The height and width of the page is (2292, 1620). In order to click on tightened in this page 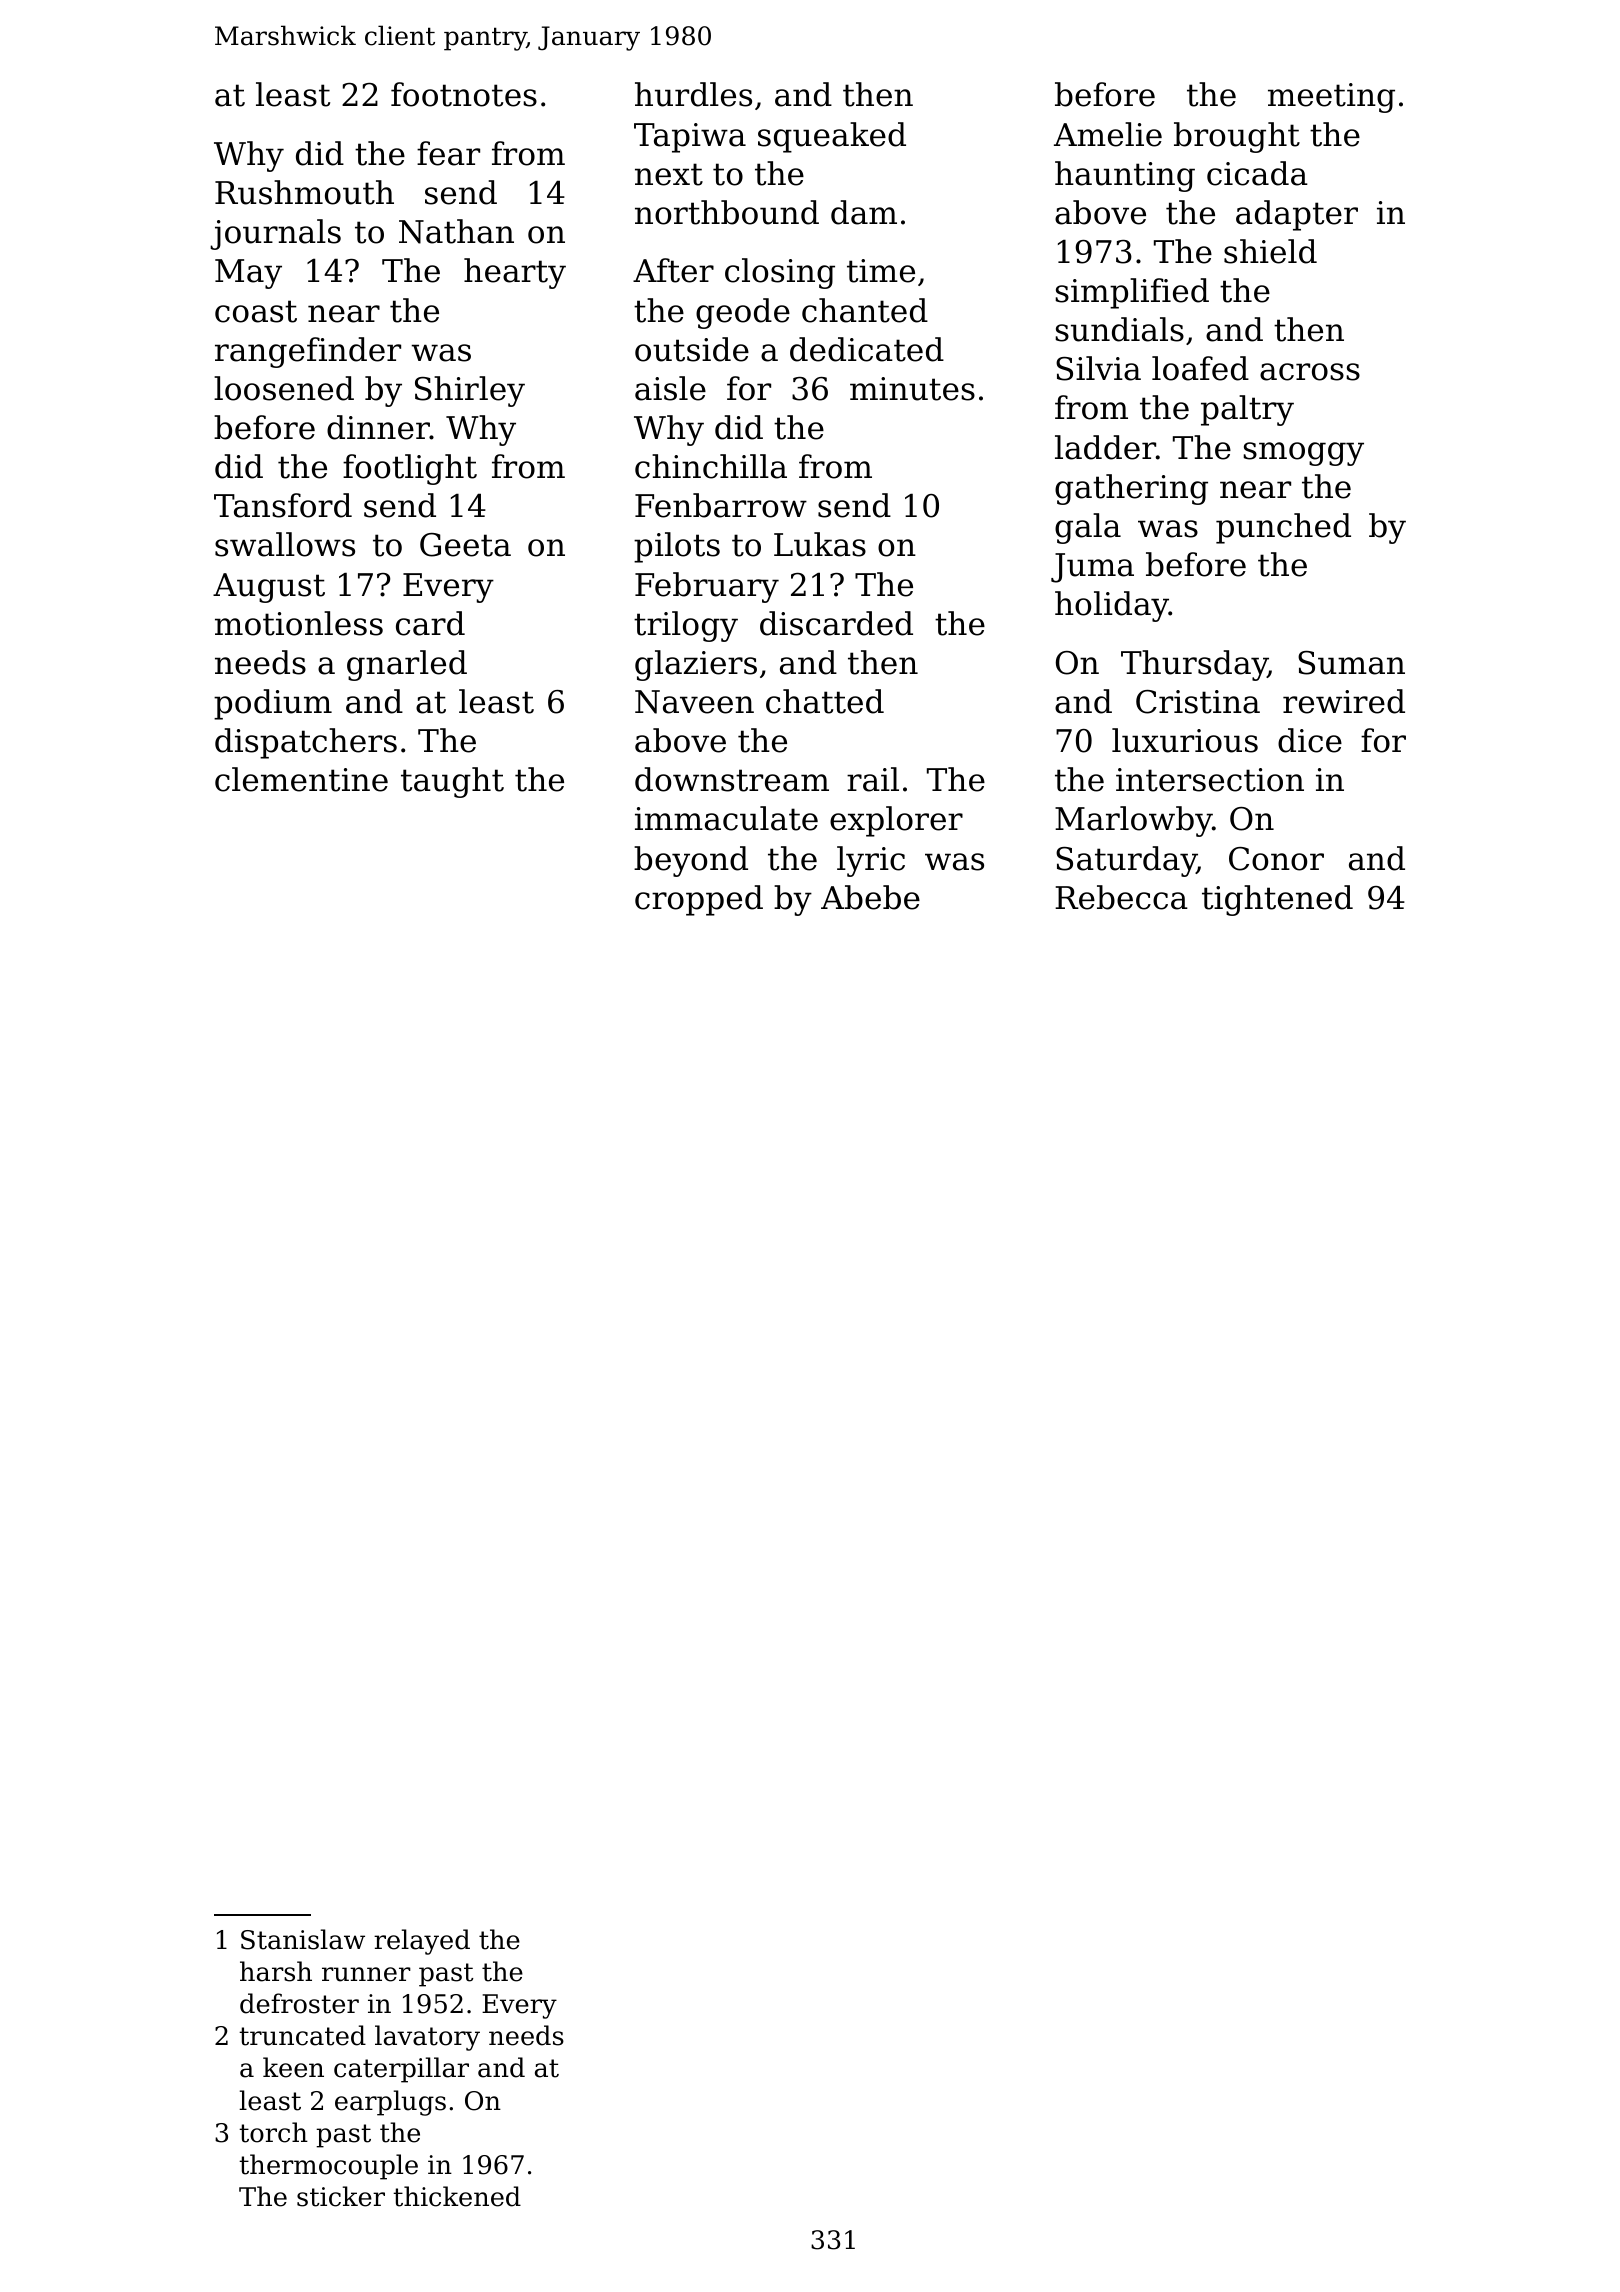, I will do `click(1277, 900)`.
